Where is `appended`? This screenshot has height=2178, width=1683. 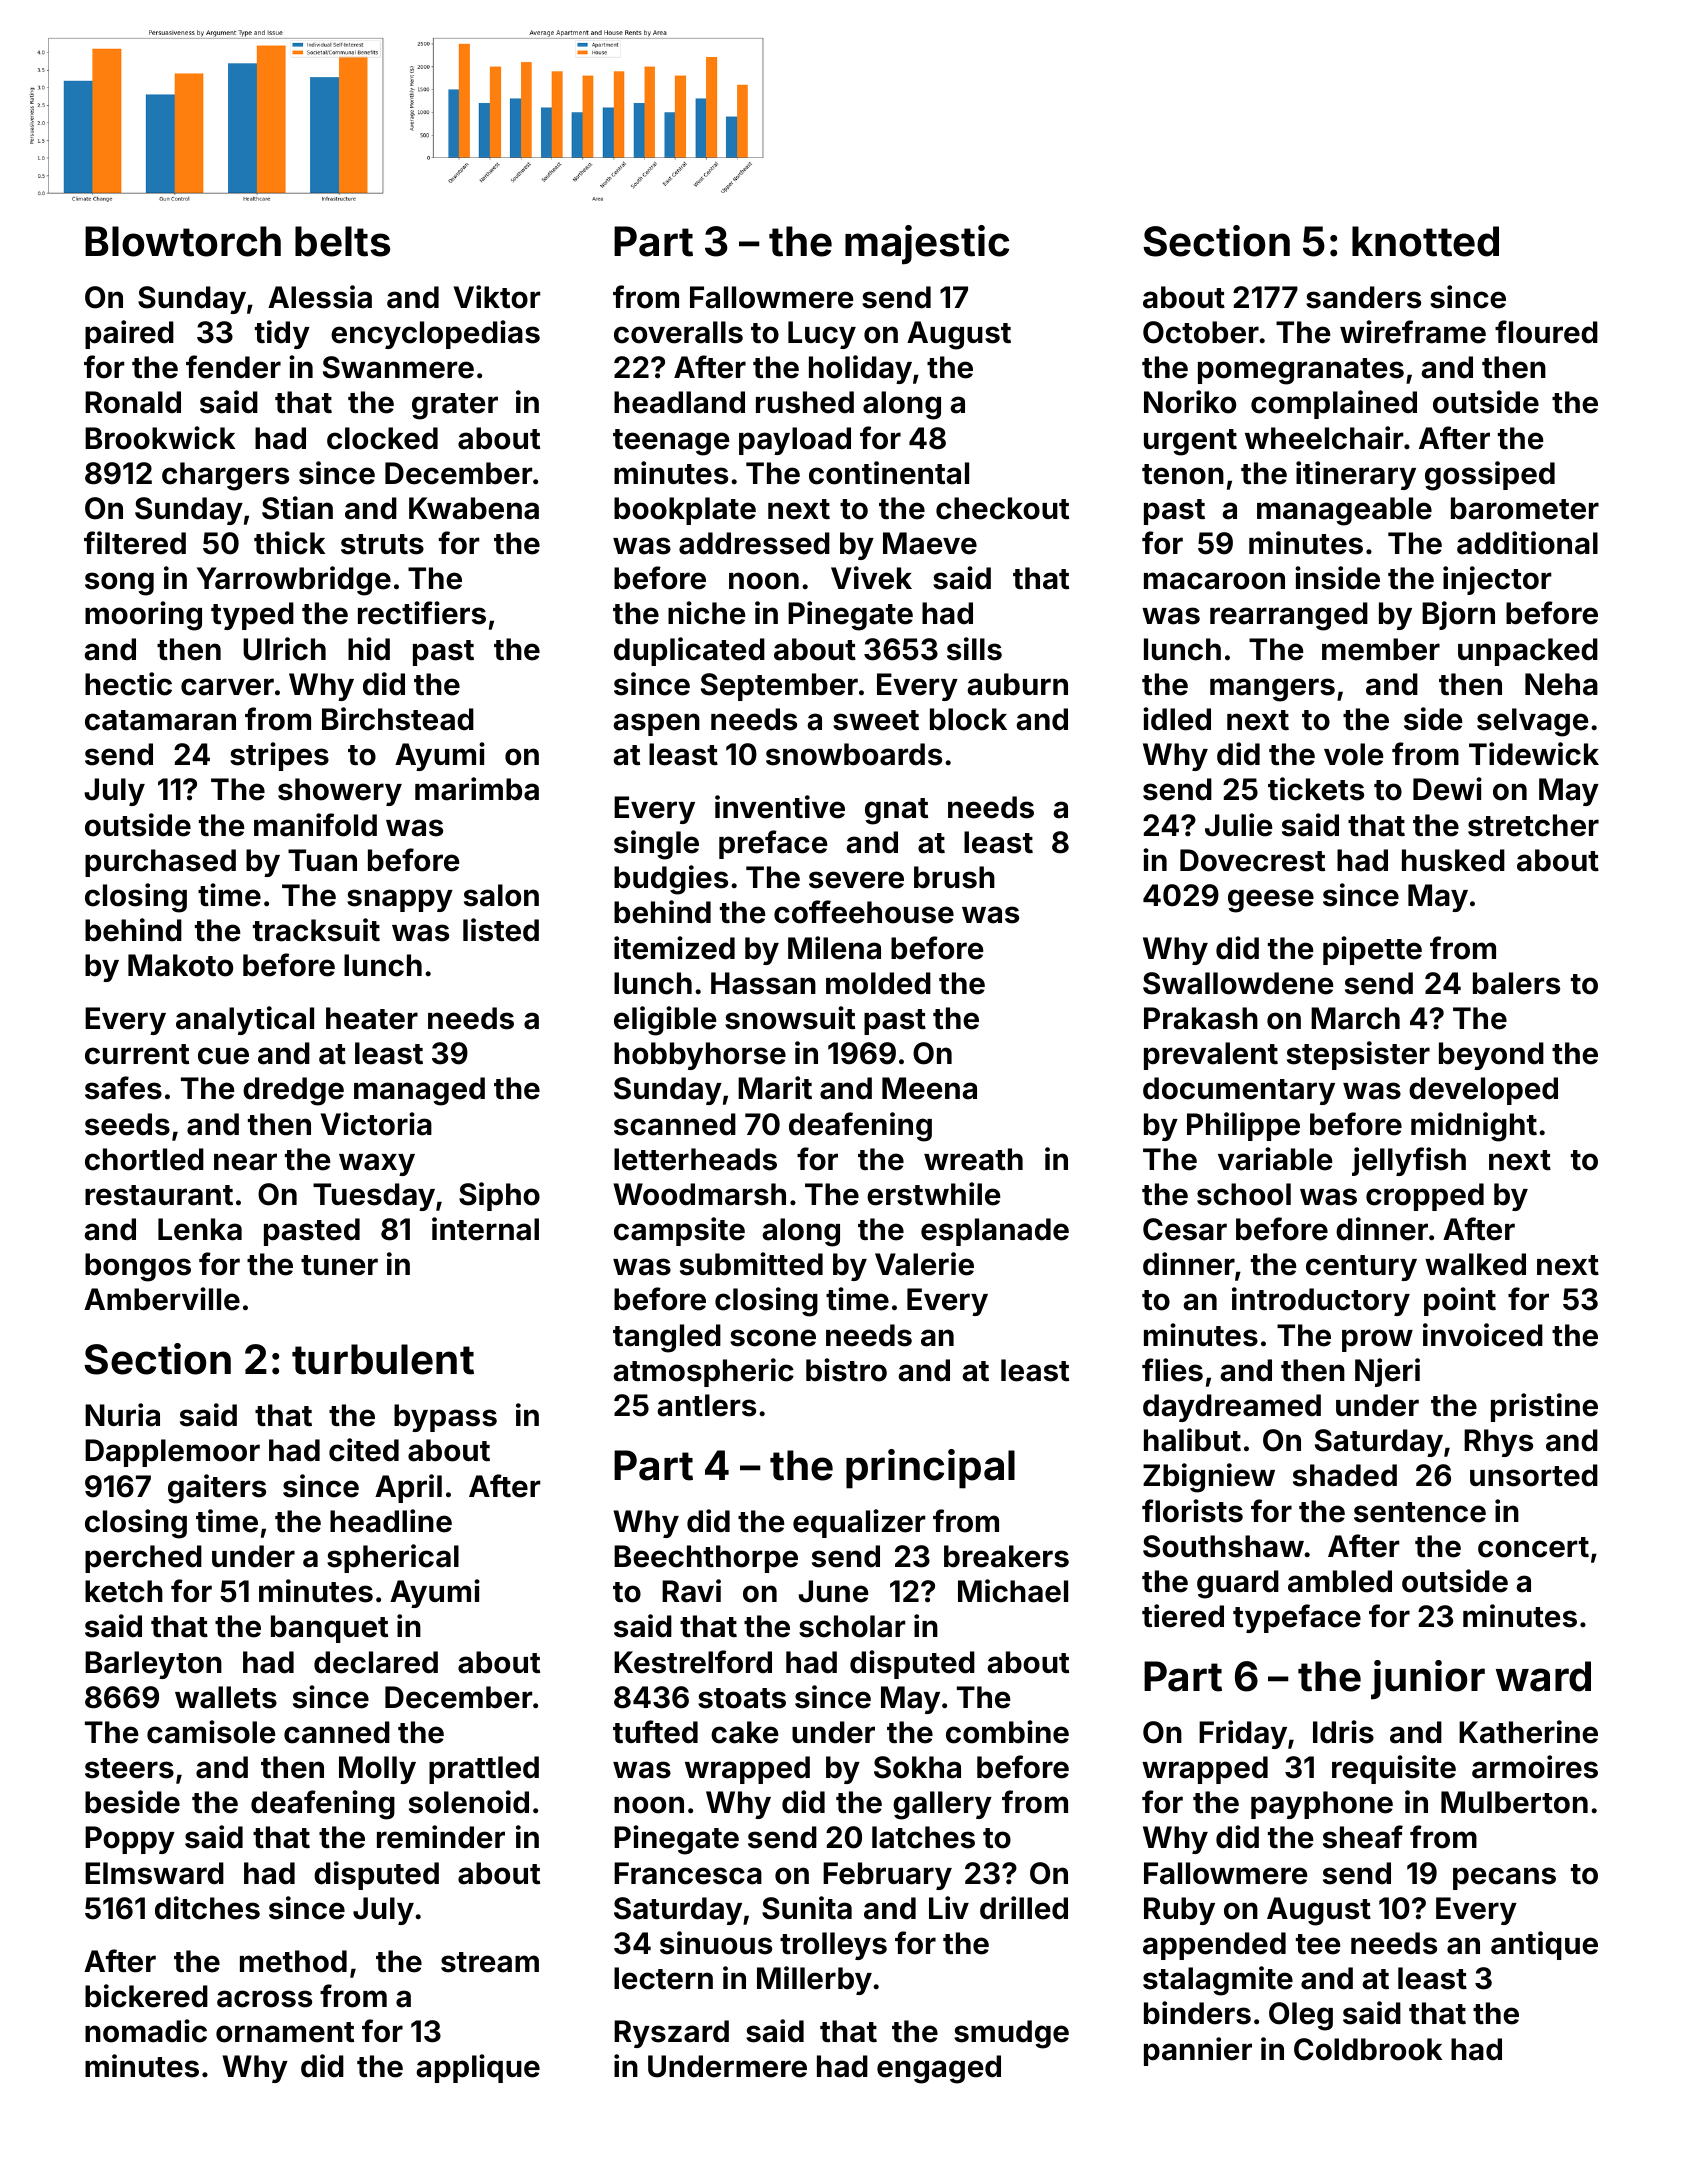 appended is located at coordinates (1214, 1946).
